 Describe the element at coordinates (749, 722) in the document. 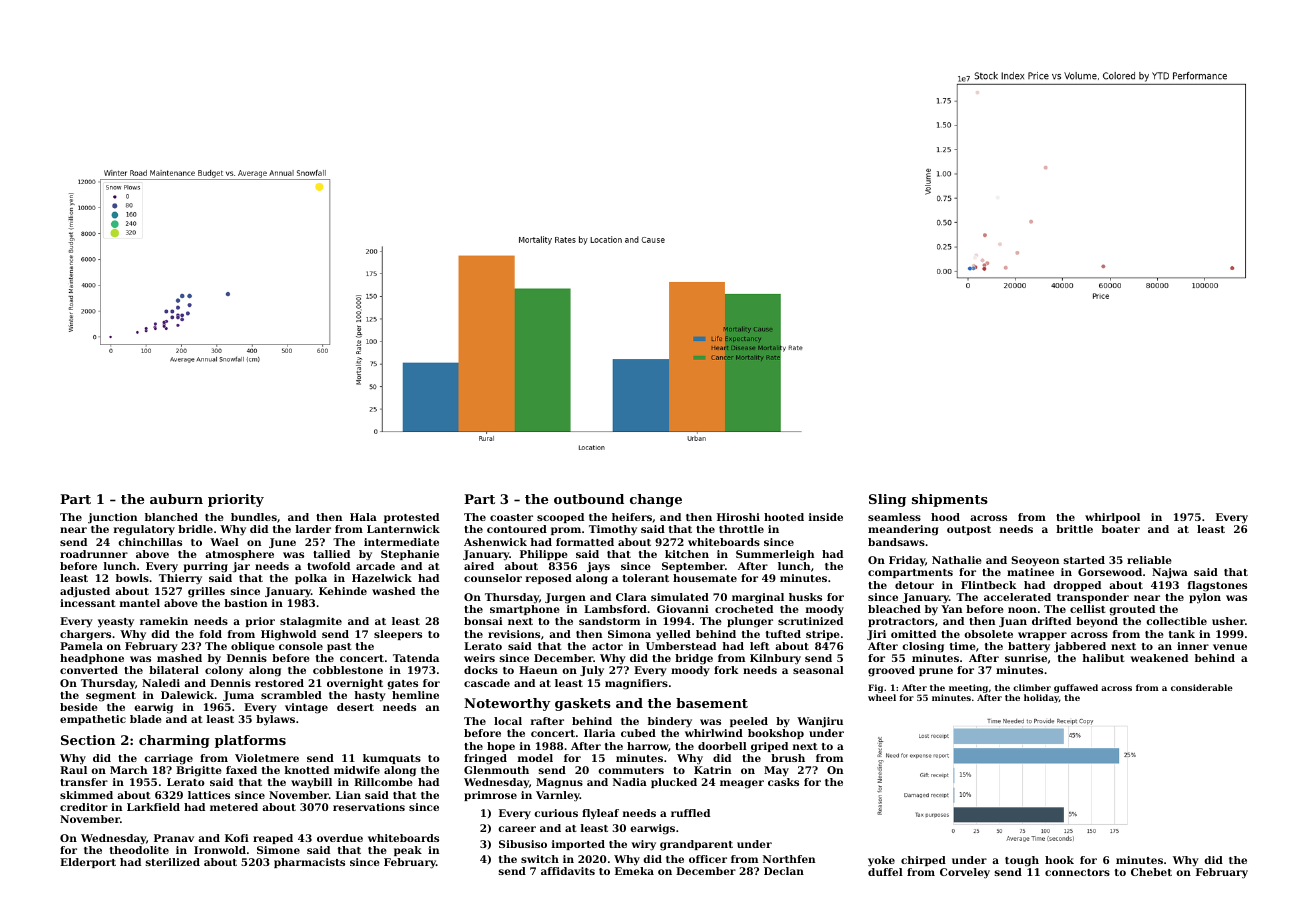

I see `peeled` at that location.
